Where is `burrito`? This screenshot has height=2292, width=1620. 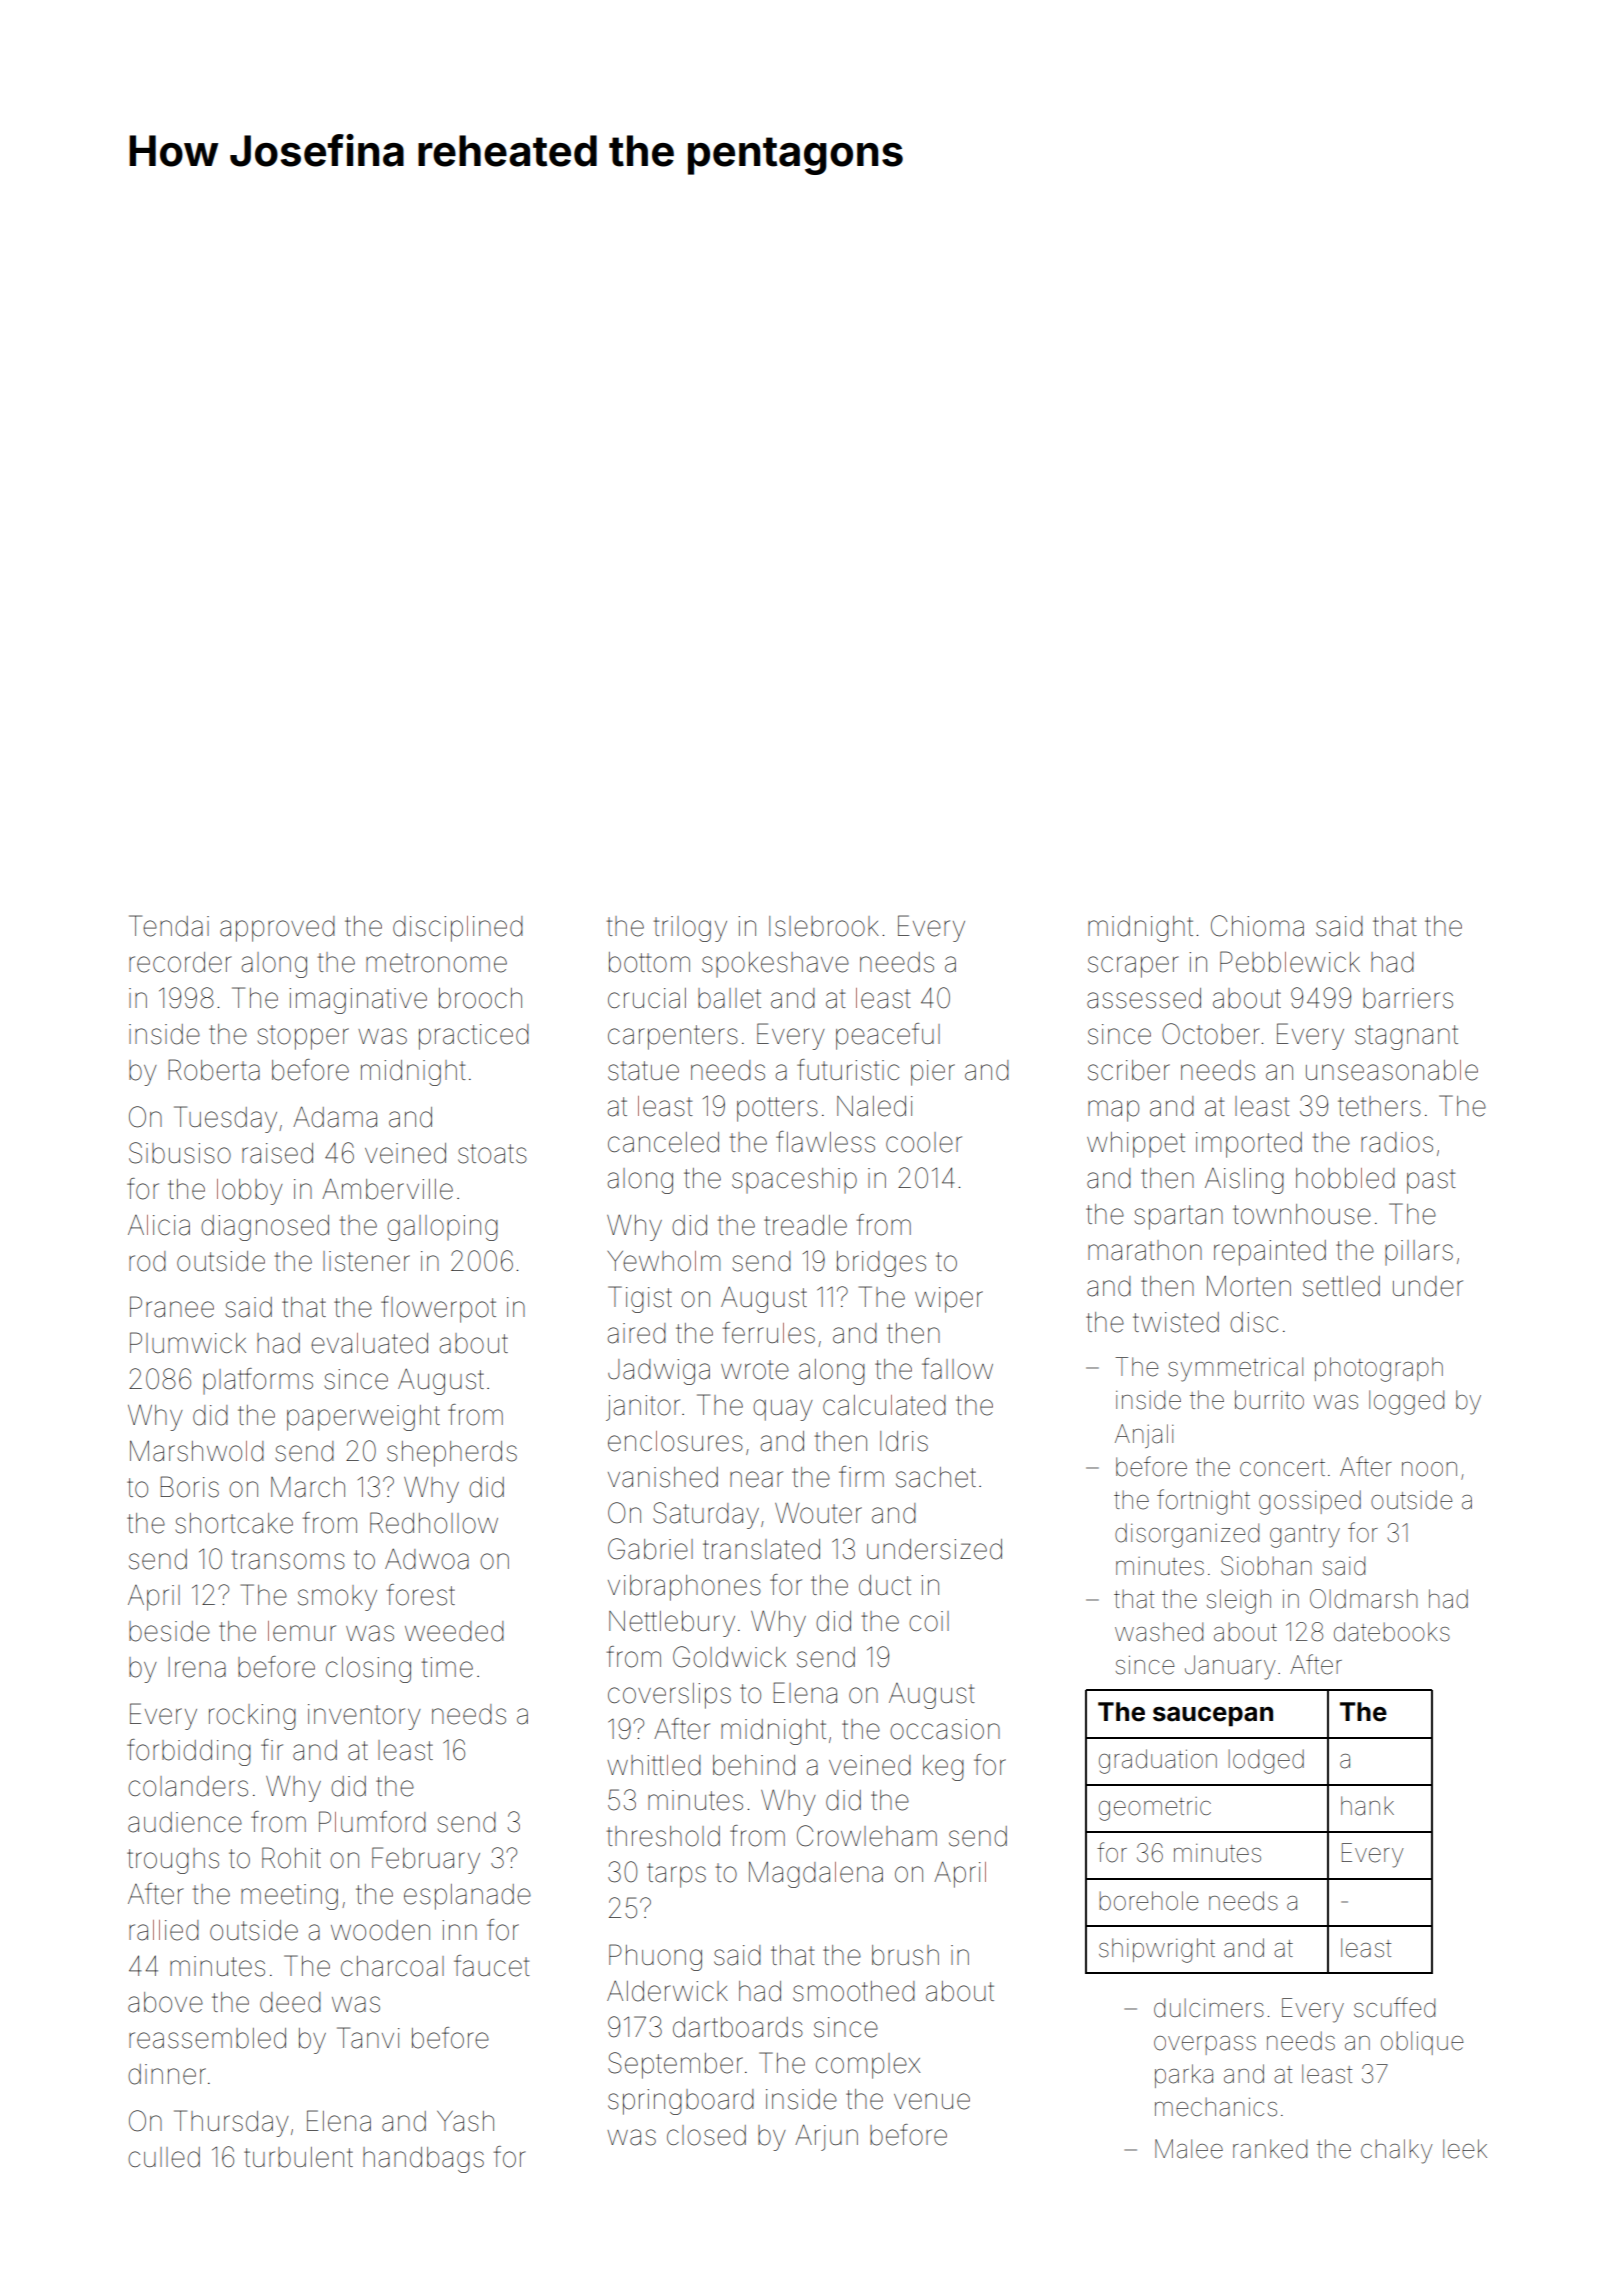
burrito is located at coordinates (1269, 1400).
